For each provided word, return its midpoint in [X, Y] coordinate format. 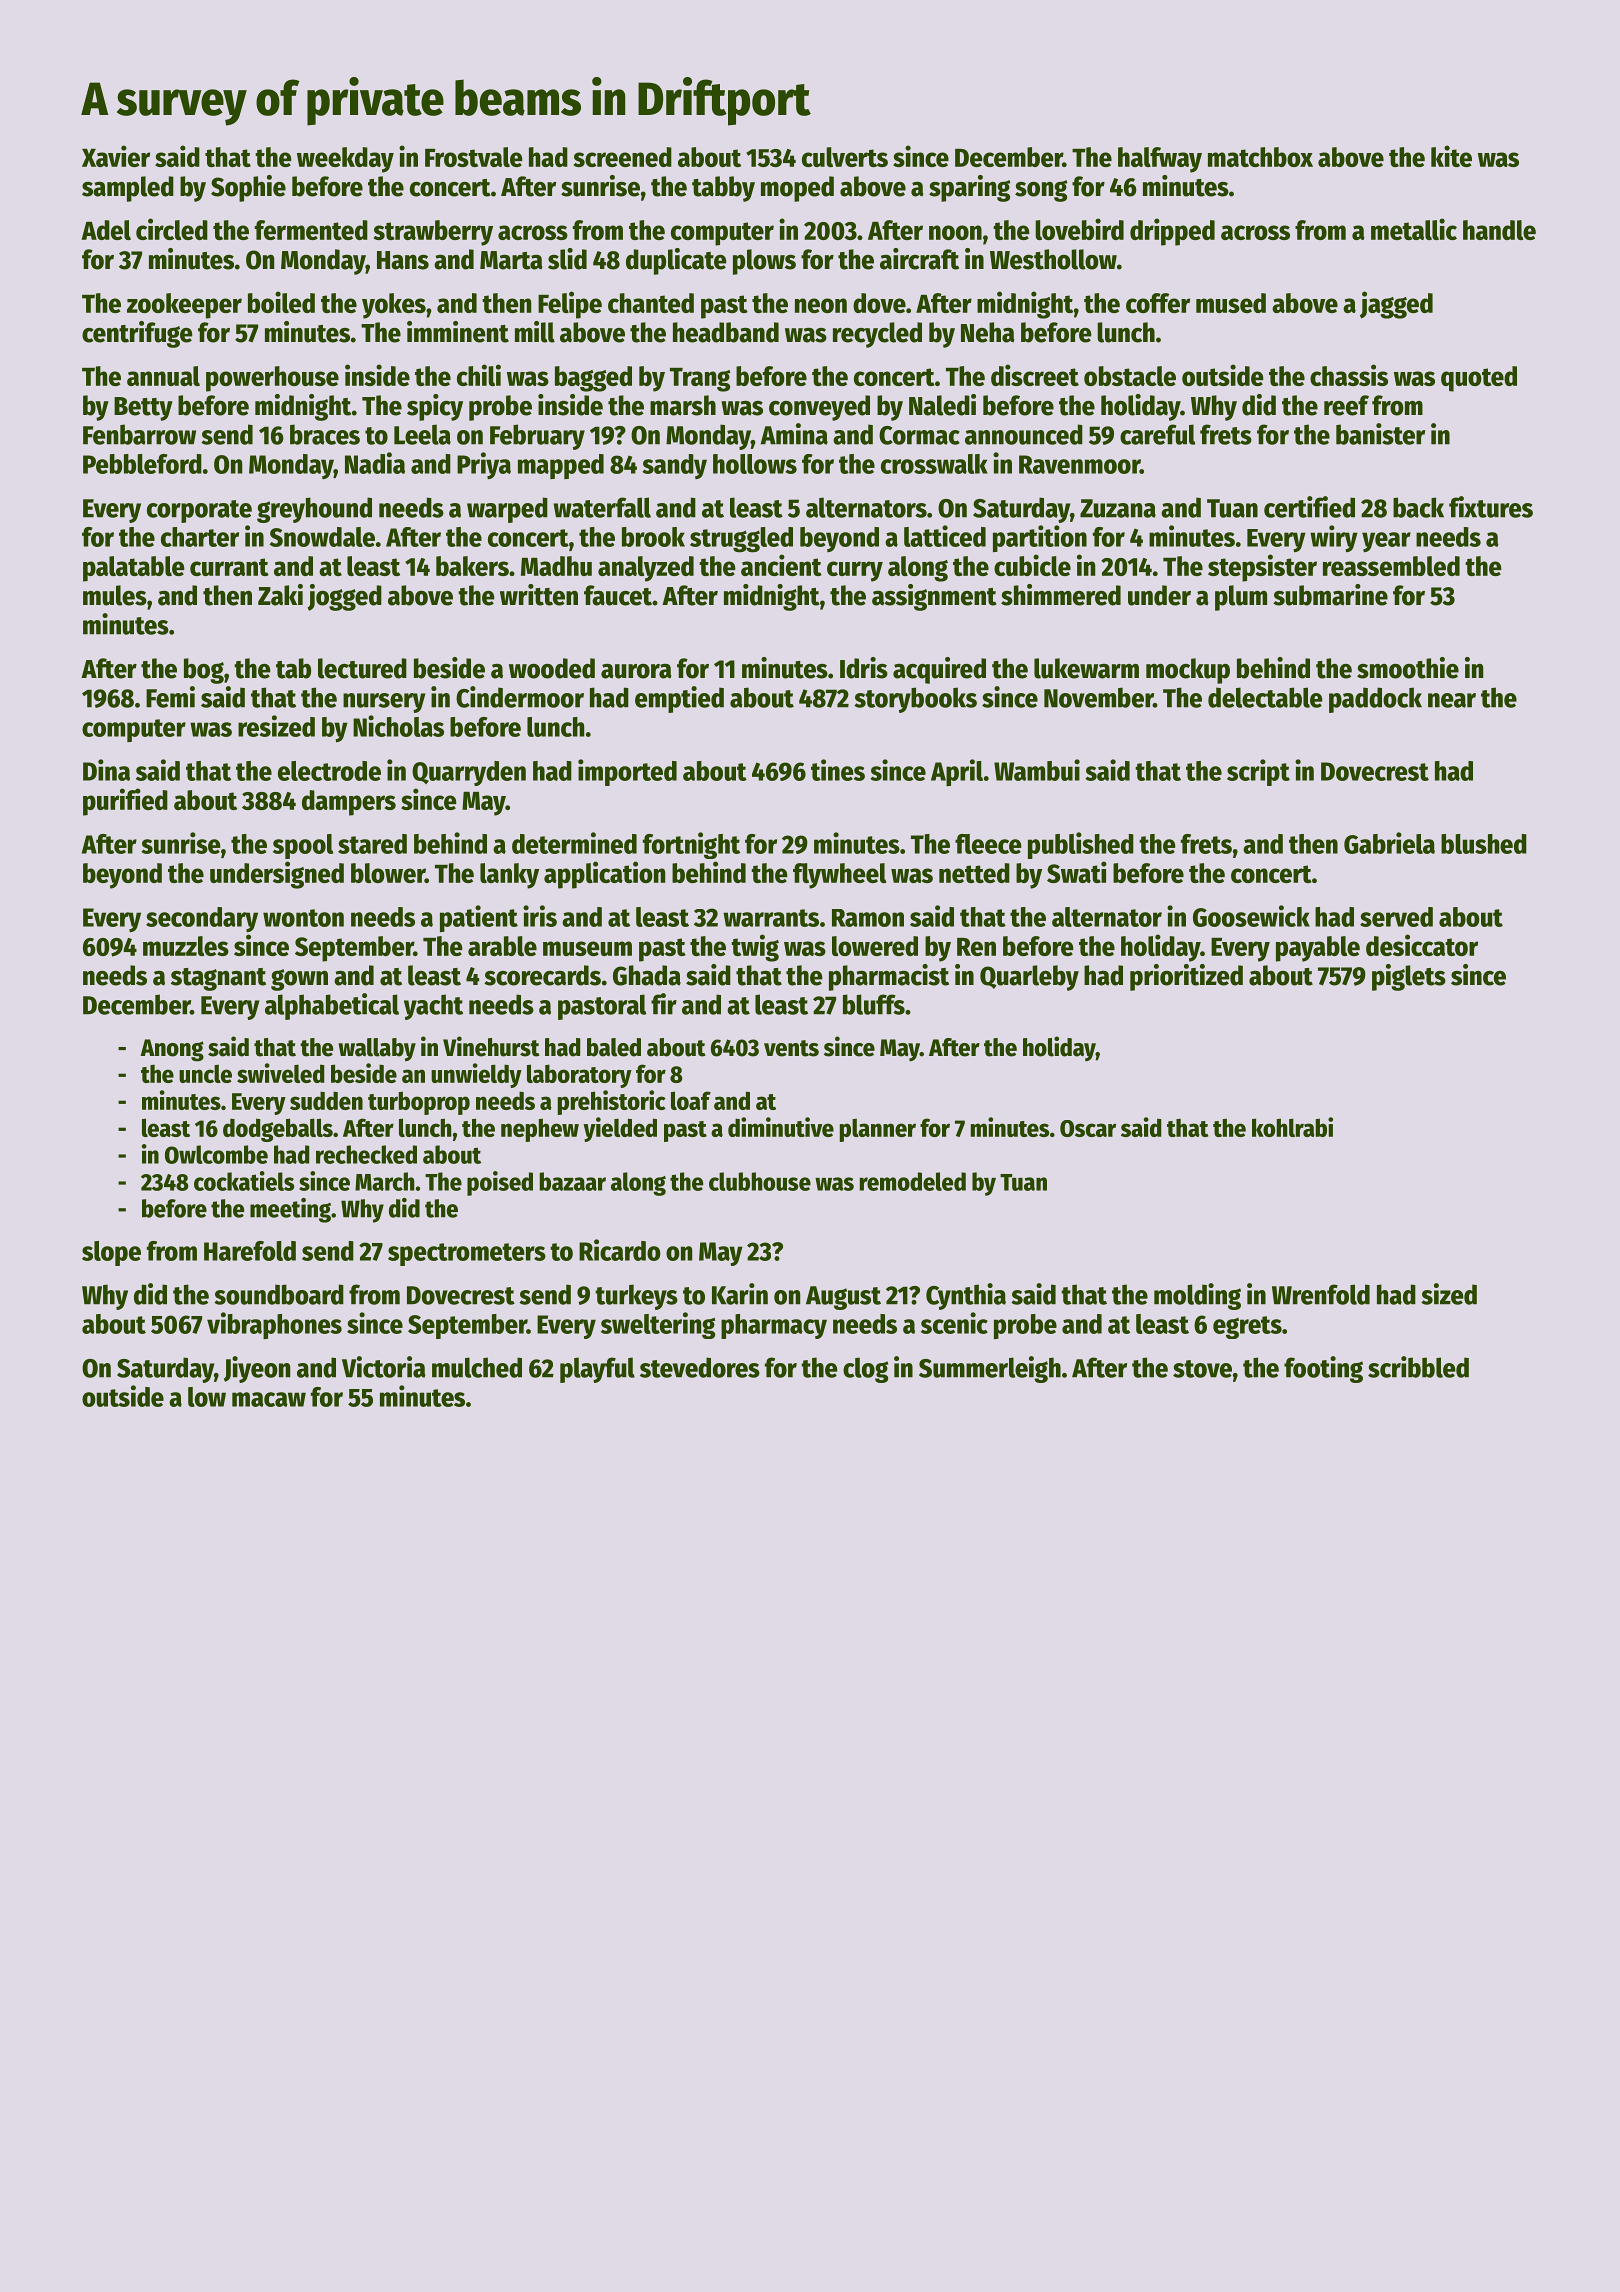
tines [838, 770]
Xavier [116, 156]
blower [388, 873]
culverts [845, 157]
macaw [269, 1399]
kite [1451, 156]
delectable [1265, 697]
